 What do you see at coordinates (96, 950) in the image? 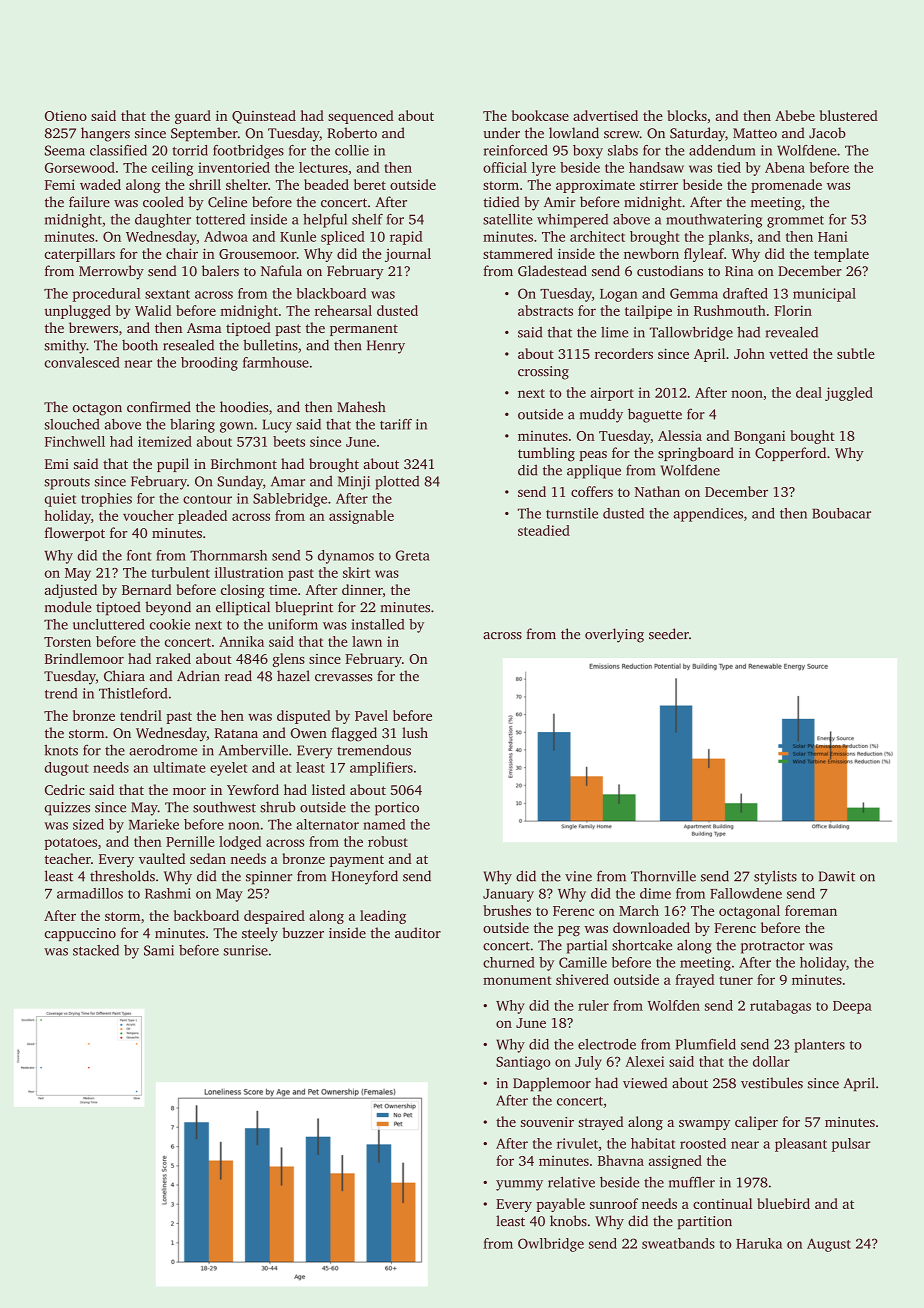
I see `stacked` at bounding box center [96, 950].
